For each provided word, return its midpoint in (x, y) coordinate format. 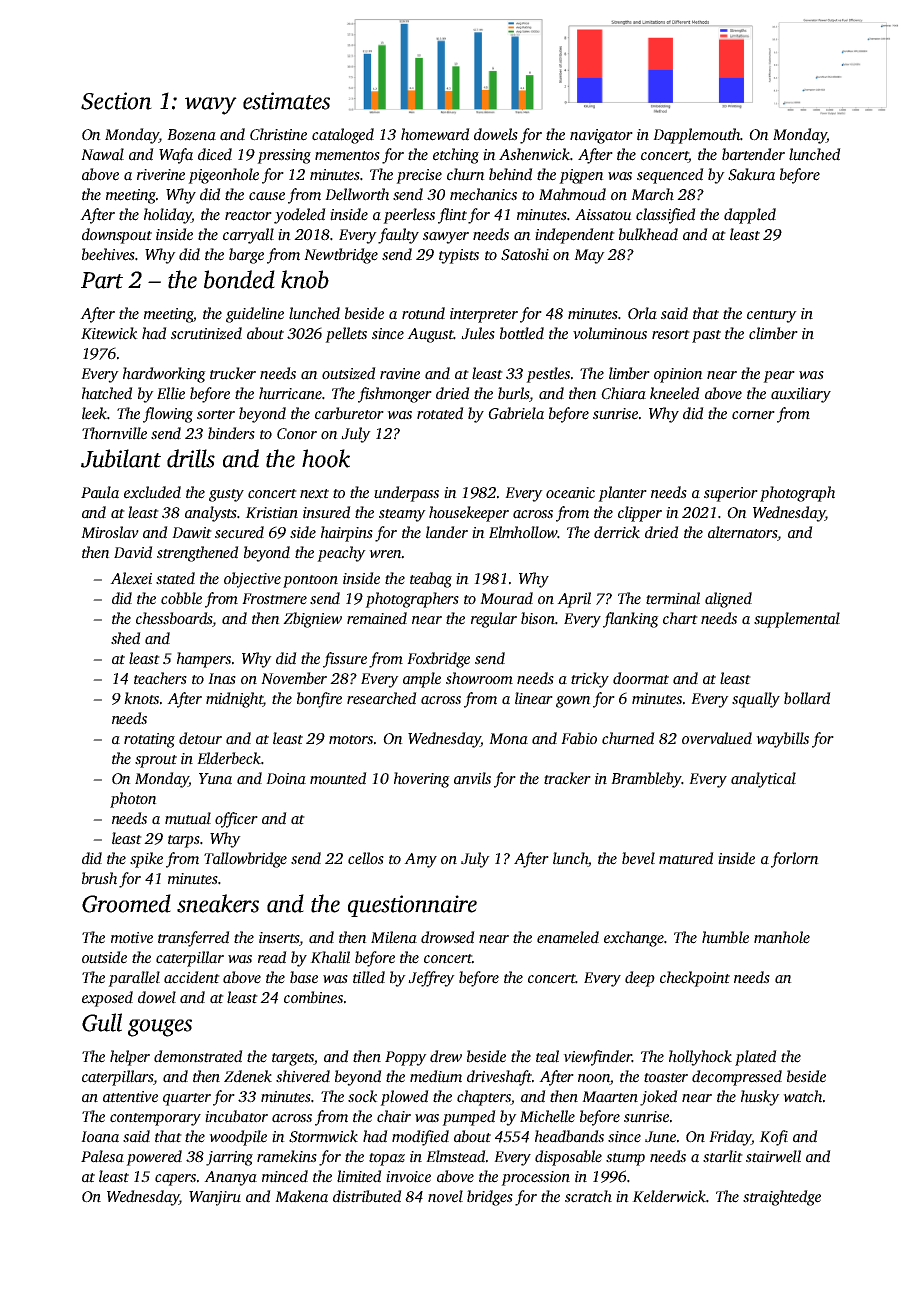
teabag (431, 580)
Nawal (102, 154)
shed (126, 638)
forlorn (795, 860)
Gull (102, 1022)
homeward (435, 134)
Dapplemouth (696, 136)
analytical (763, 780)
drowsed (448, 937)
